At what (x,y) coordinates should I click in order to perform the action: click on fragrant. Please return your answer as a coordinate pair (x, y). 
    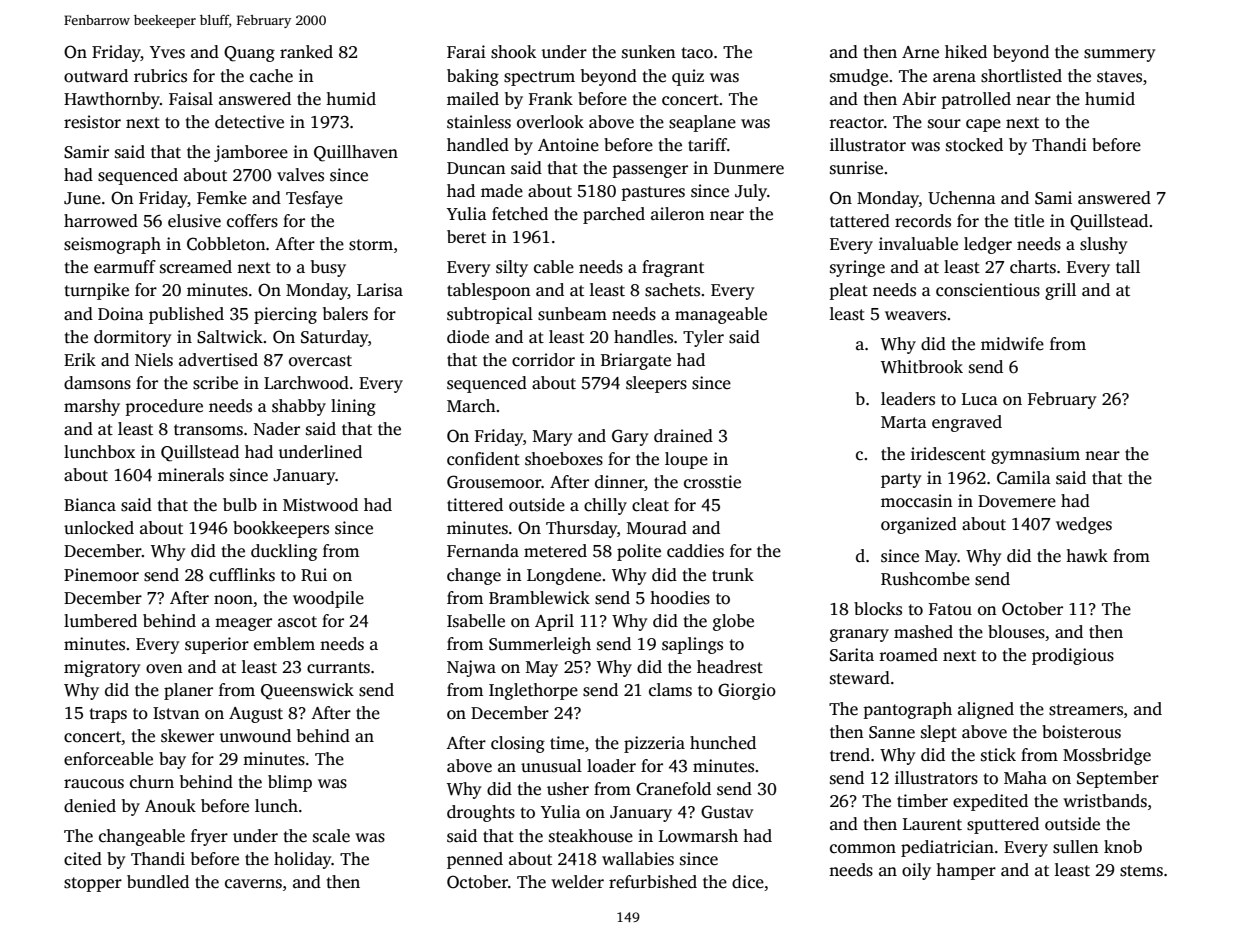
    Looking at the image, I should click on (673, 268).
